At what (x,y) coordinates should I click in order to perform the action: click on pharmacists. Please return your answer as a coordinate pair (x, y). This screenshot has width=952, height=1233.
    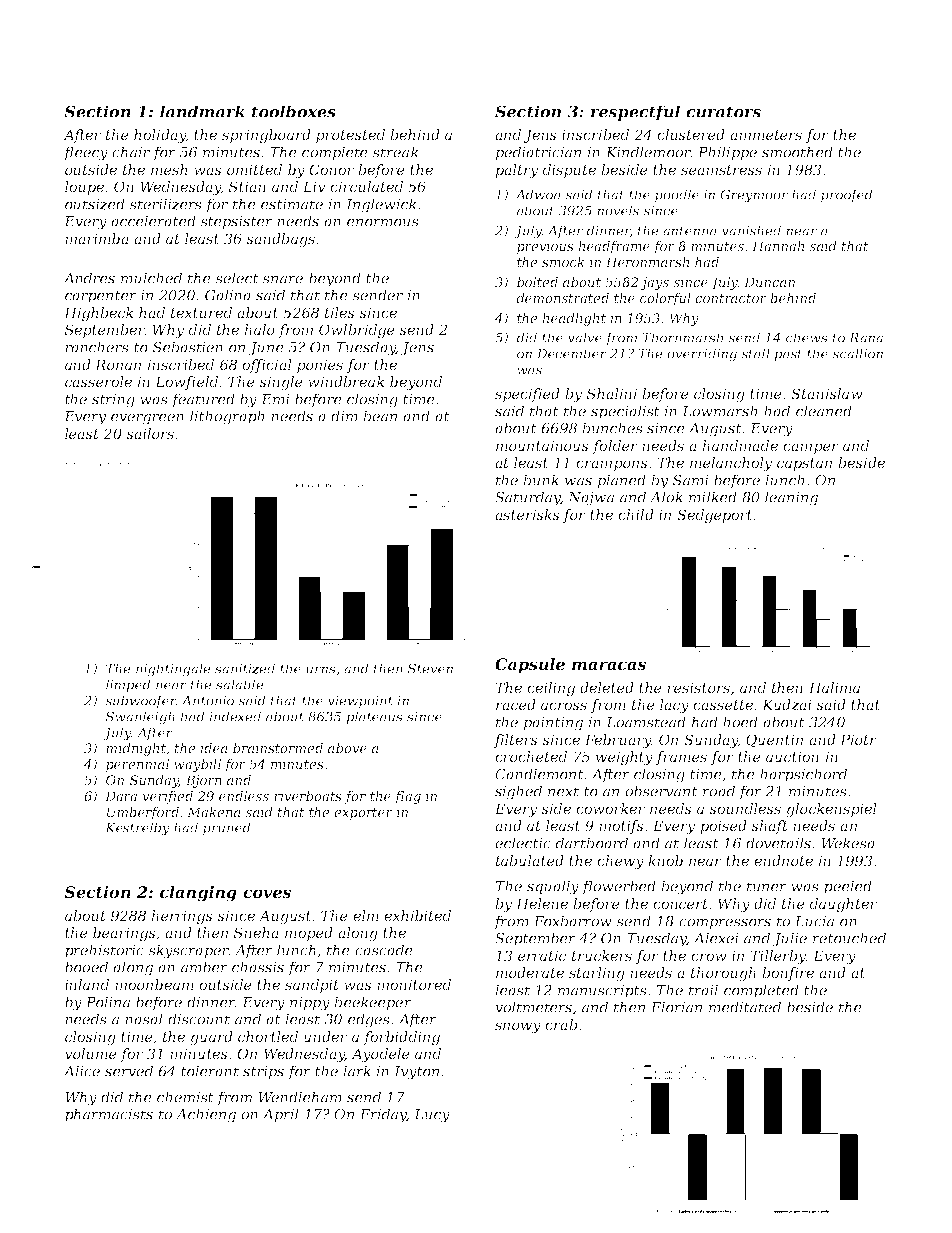
    Looking at the image, I should click on (109, 1115).
